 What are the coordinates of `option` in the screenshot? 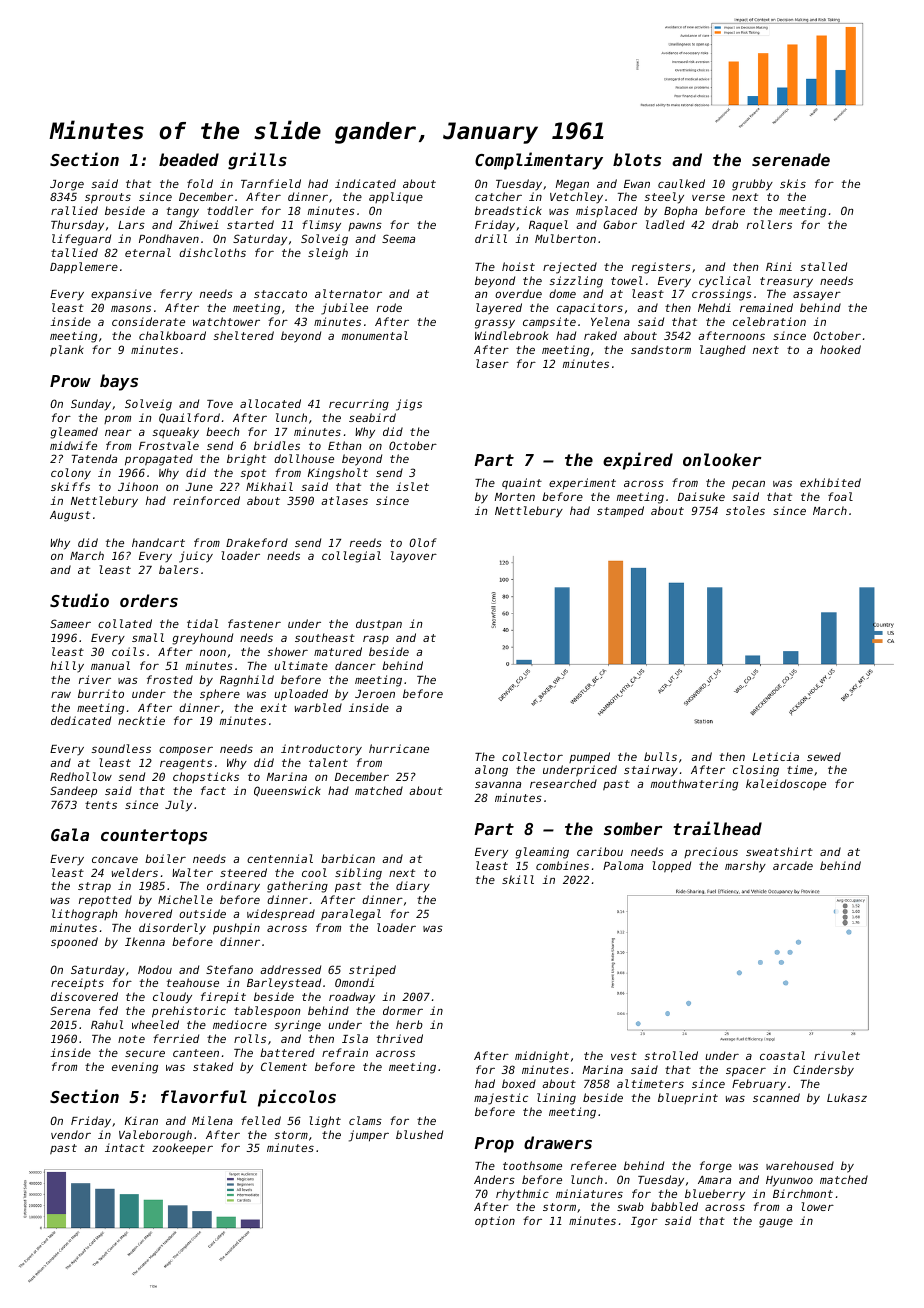 It's located at (495, 1222).
